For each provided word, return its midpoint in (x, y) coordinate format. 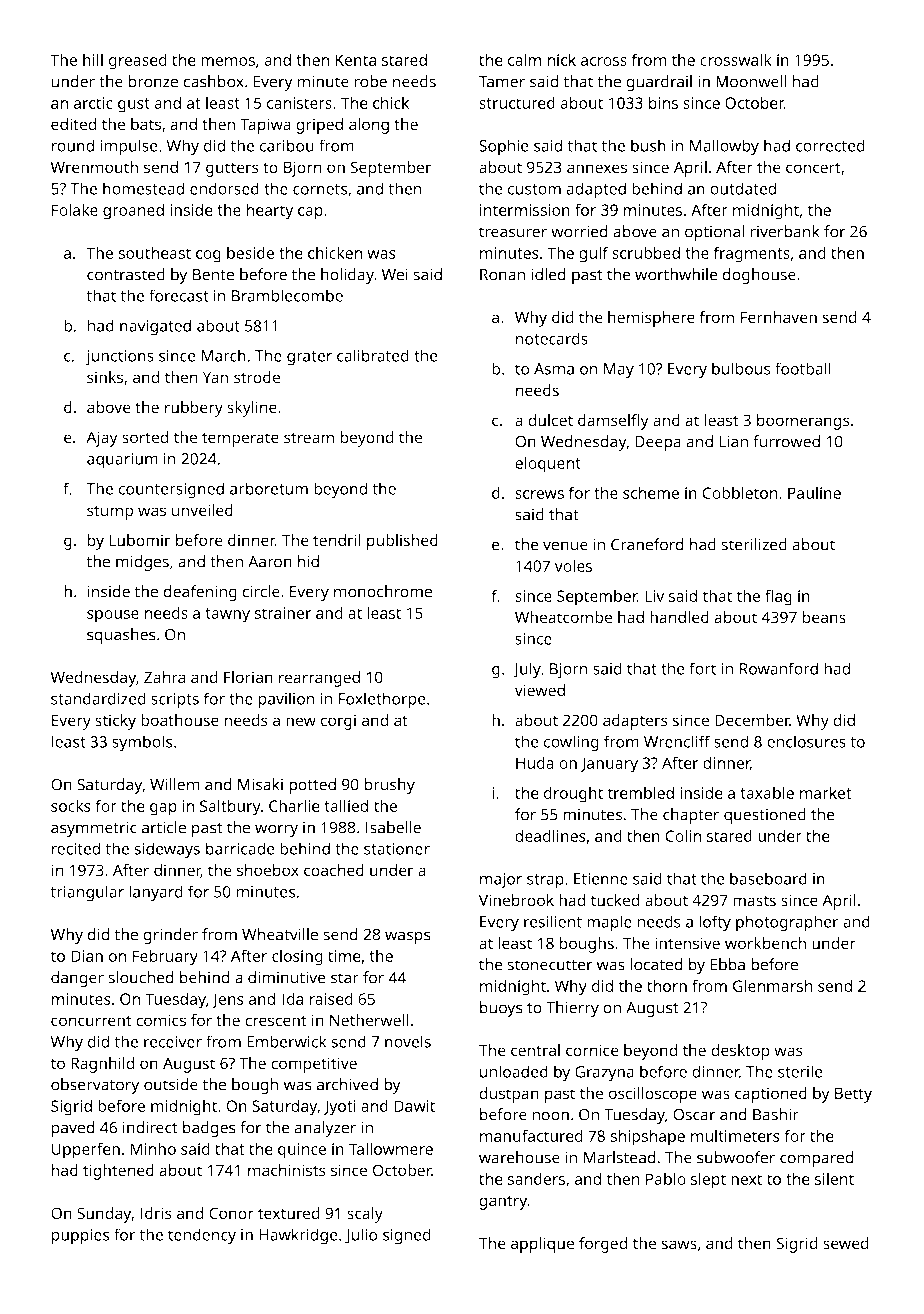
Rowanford (779, 668)
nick (561, 59)
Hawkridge (298, 1236)
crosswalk (736, 59)
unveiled (202, 510)
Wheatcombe (563, 617)
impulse (129, 147)
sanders (536, 1179)
